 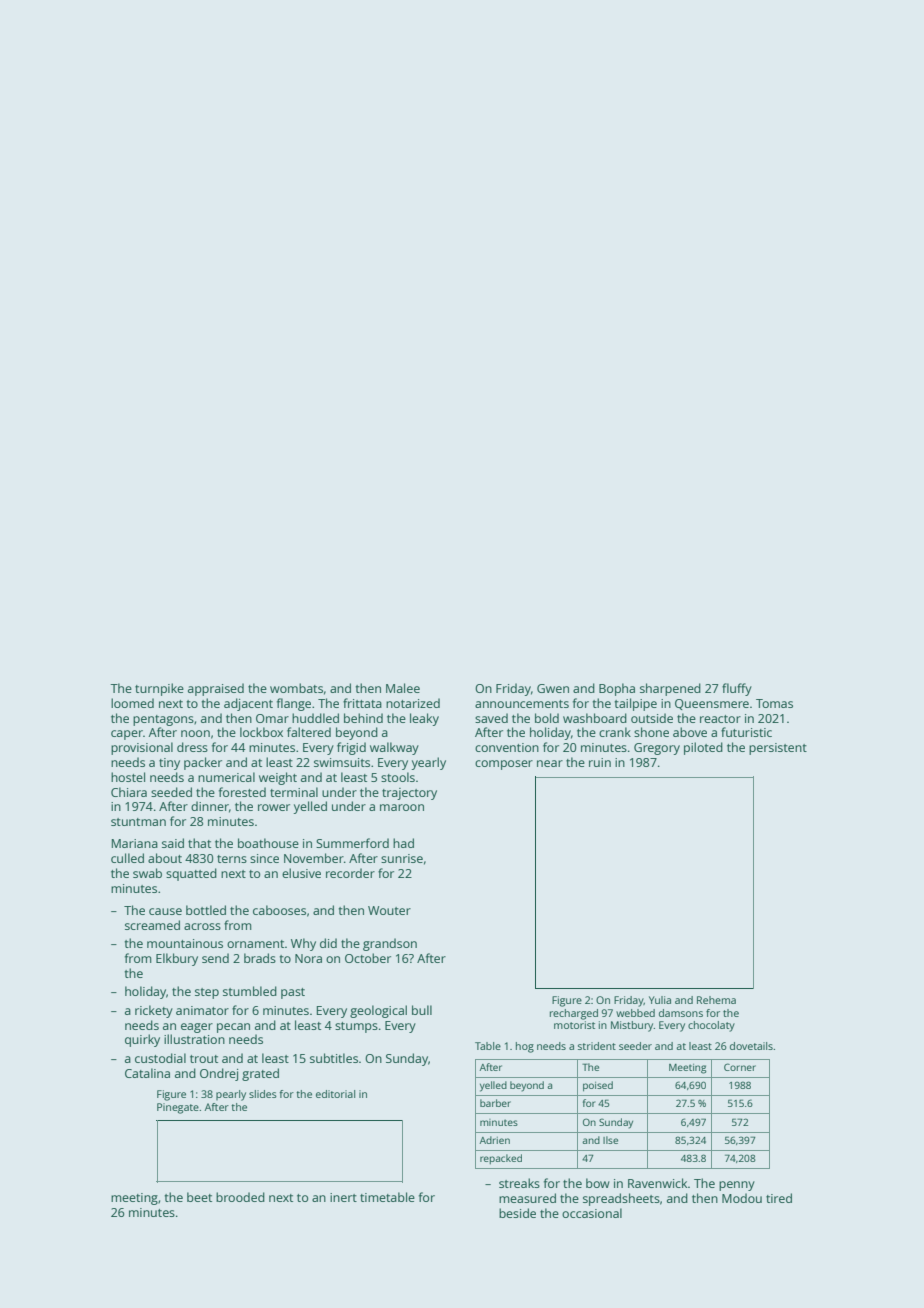 What do you see at coordinates (159, 689) in the screenshot?
I see `turnpike` at bounding box center [159, 689].
